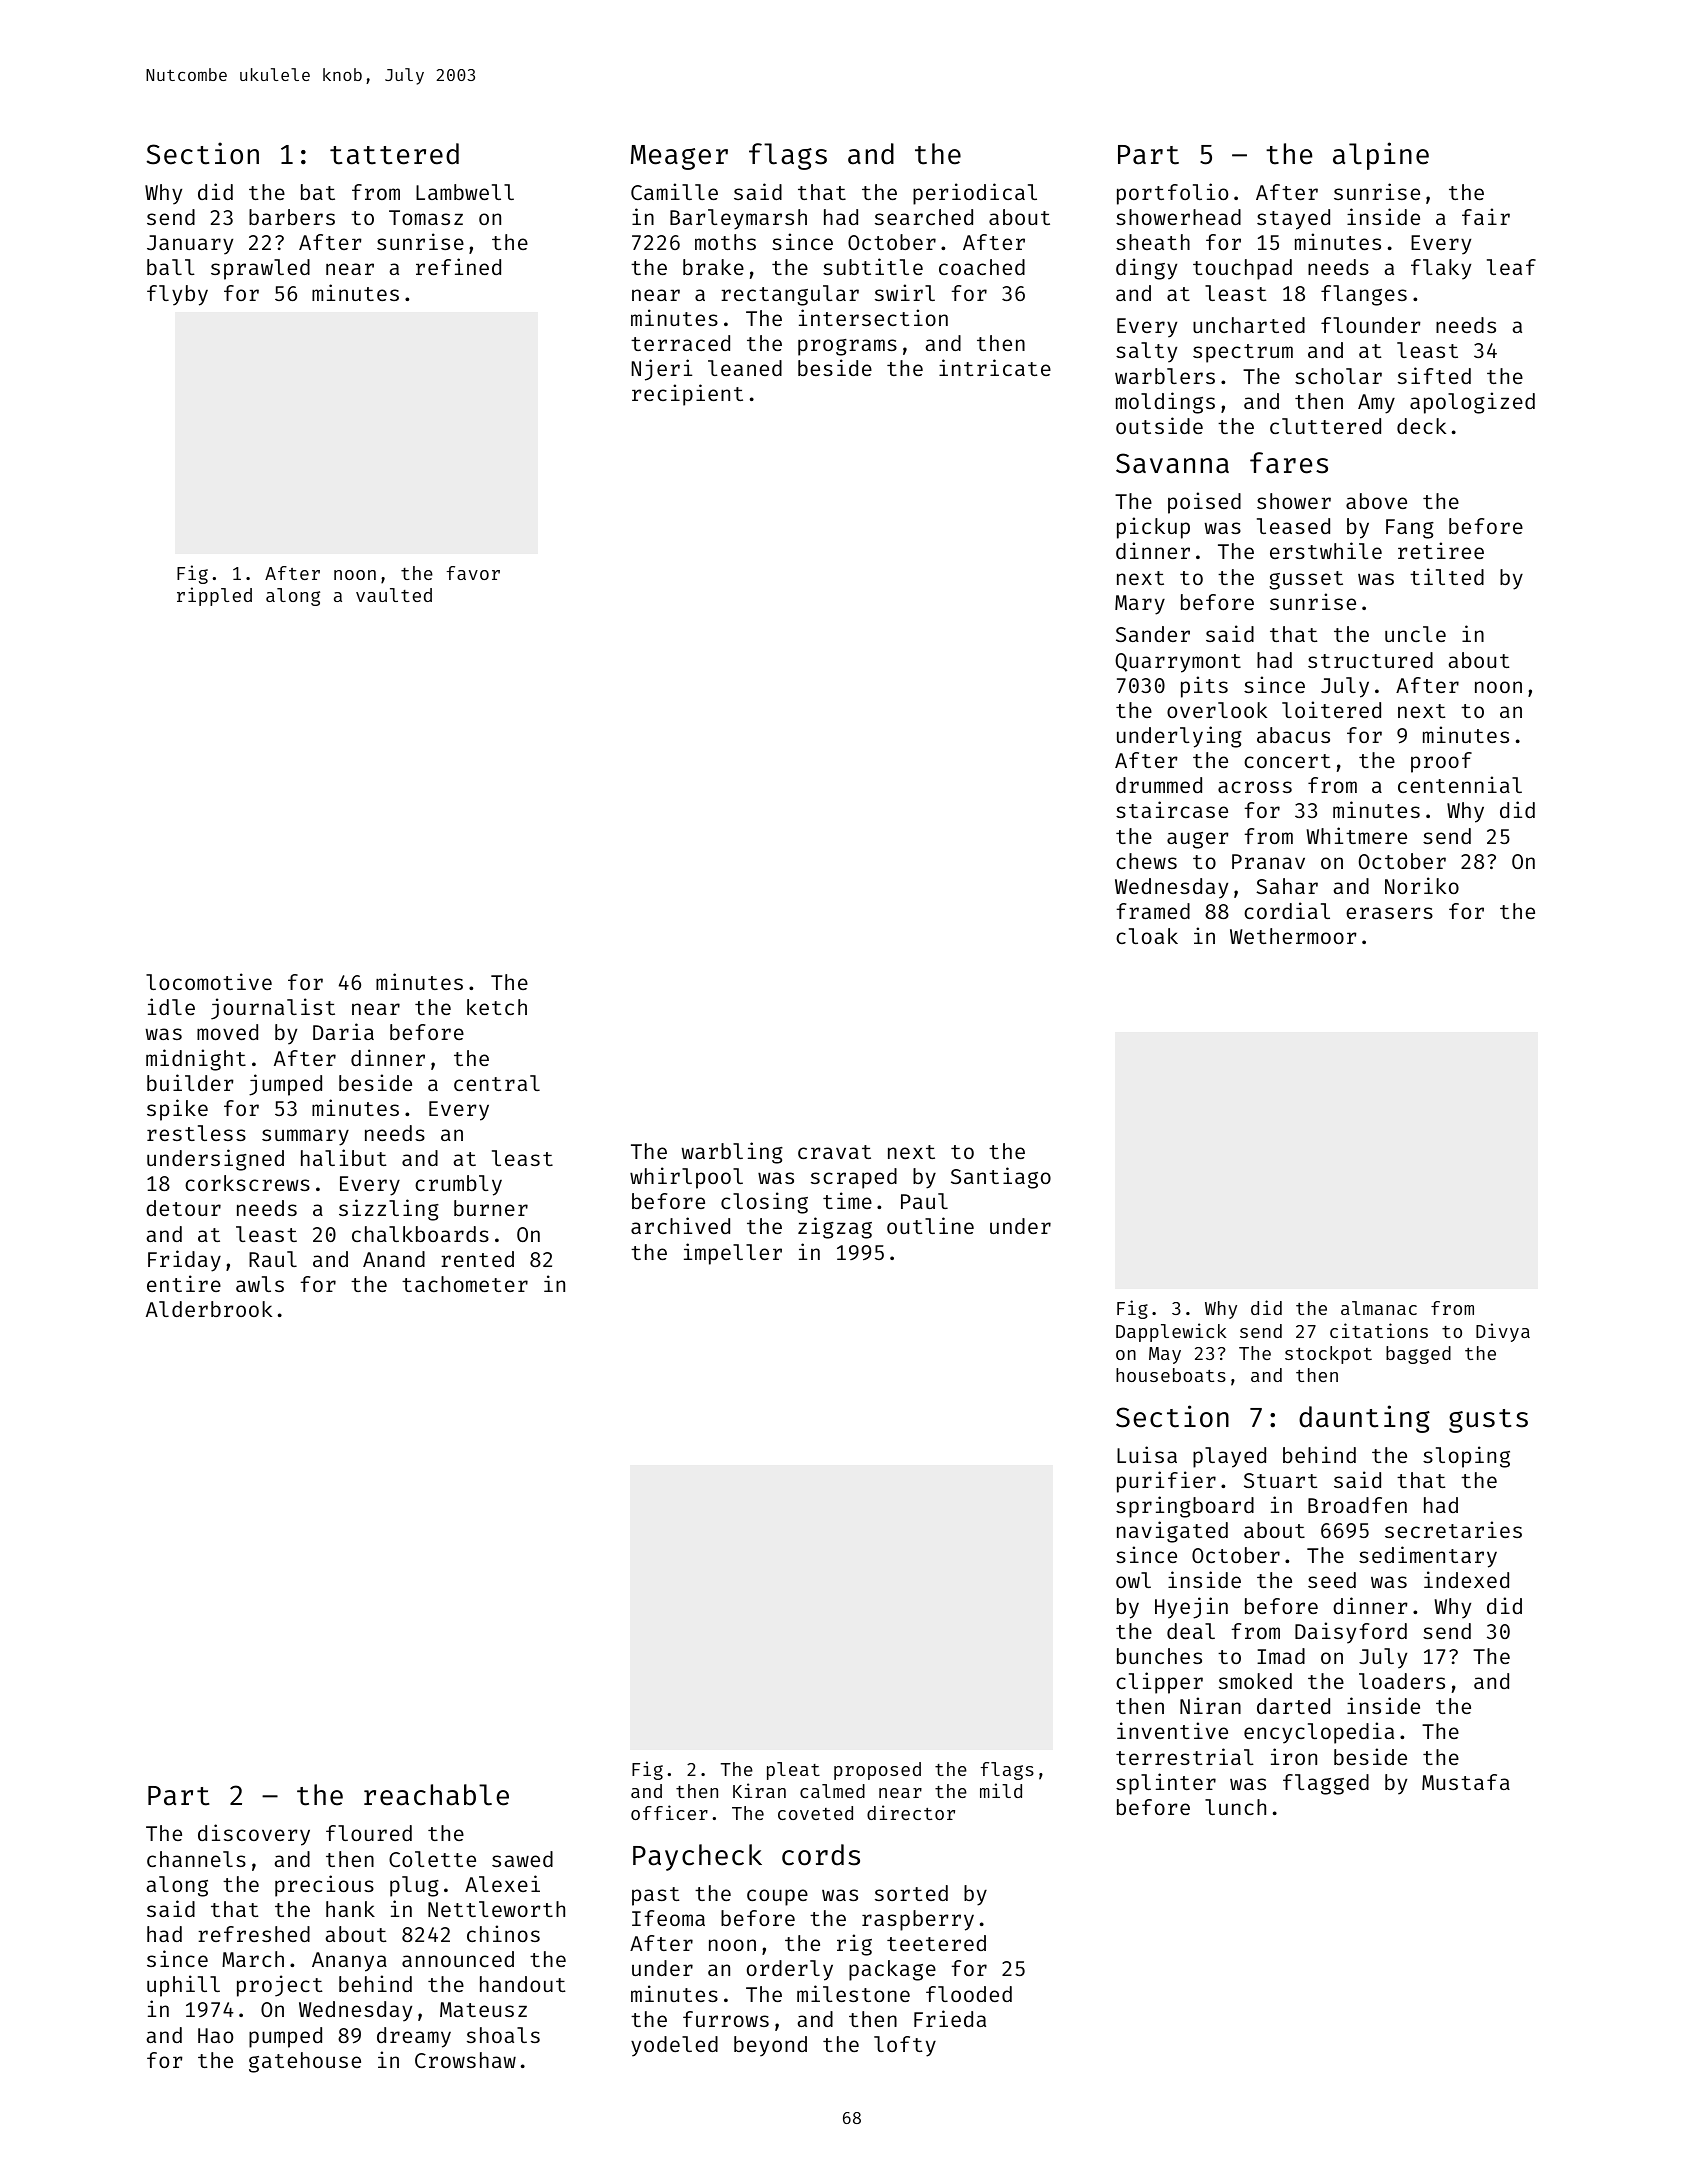 This image has height=2178, width=1683. What do you see at coordinates (1217, 710) in the image?
I see `overlook` at bounding box center [1217, 710].
